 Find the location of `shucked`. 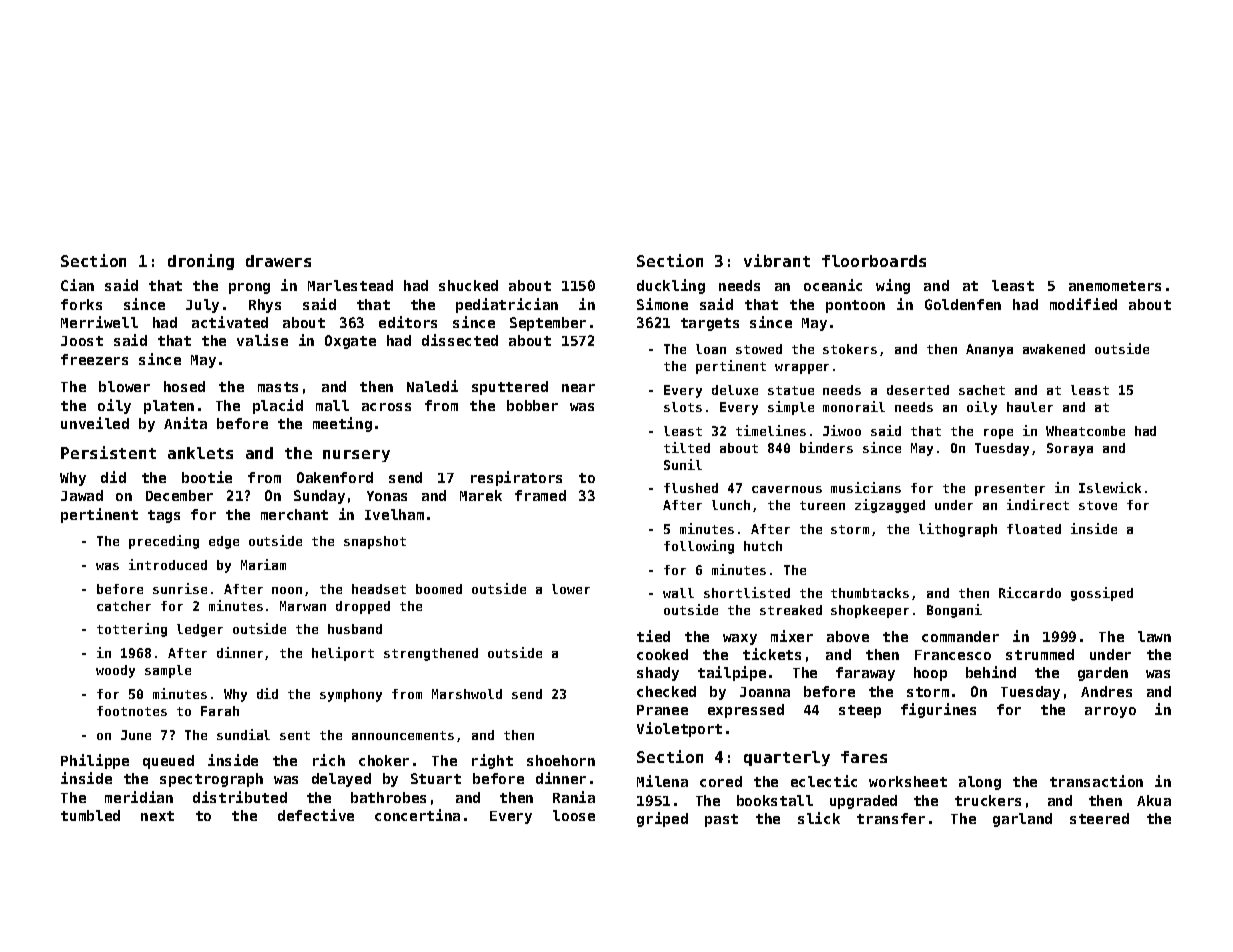

shucked is located at coordinates (468, 285).
